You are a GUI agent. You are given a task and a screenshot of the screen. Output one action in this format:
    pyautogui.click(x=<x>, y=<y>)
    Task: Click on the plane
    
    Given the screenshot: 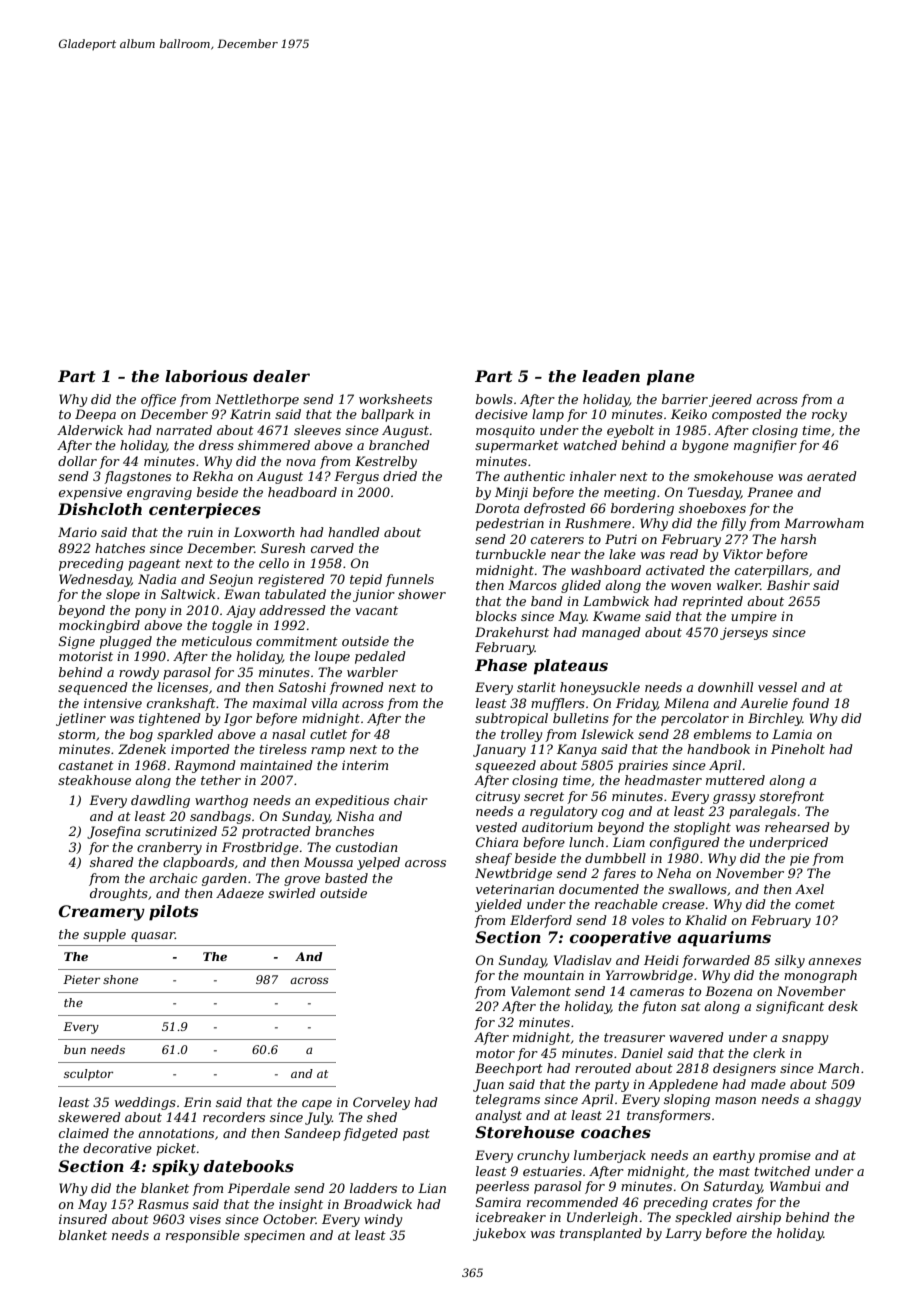 What is the action you would take?
    pyautogui.click(x=671, y=378)
